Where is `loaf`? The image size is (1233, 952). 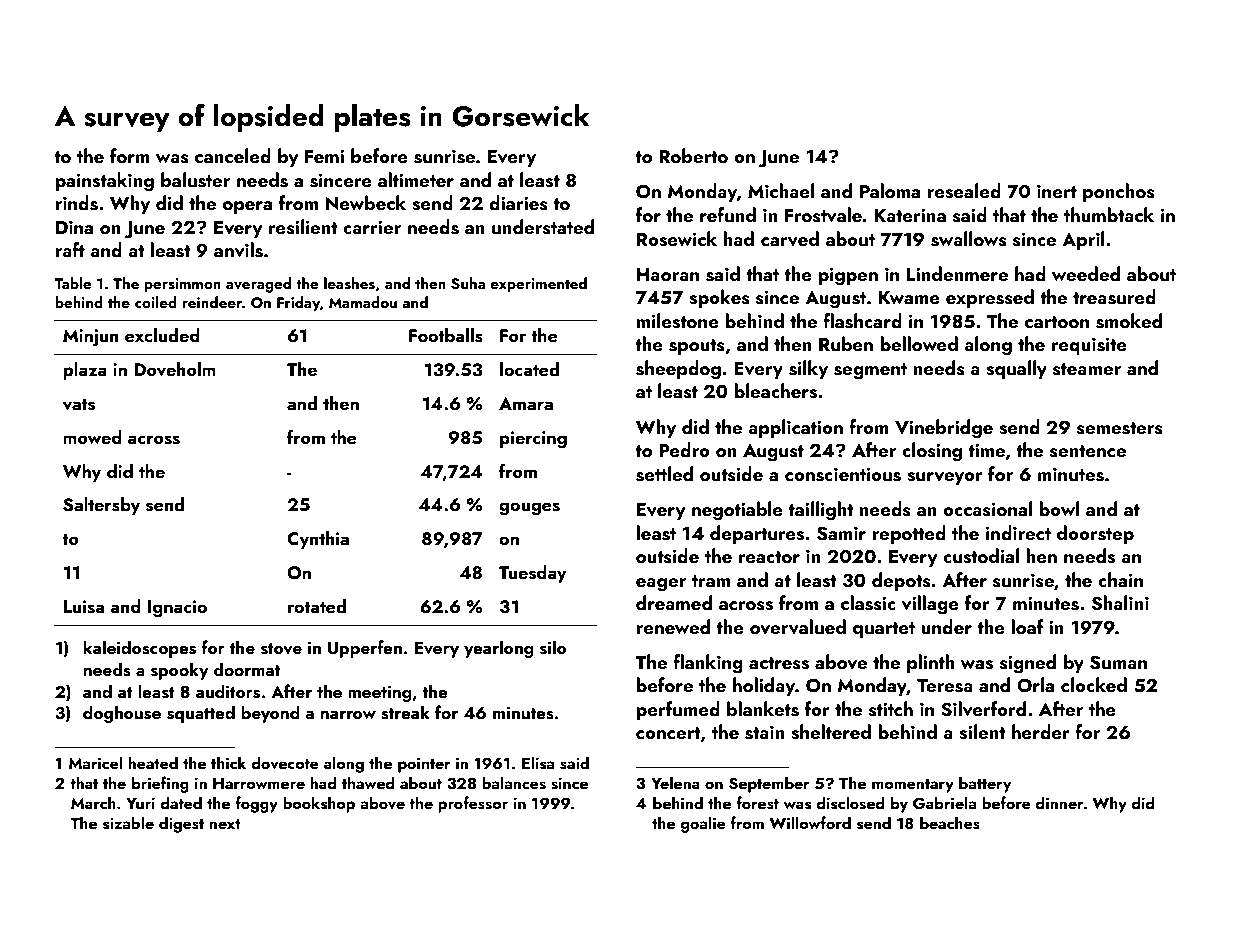
loaf is located at coordinates (1027, 626).
